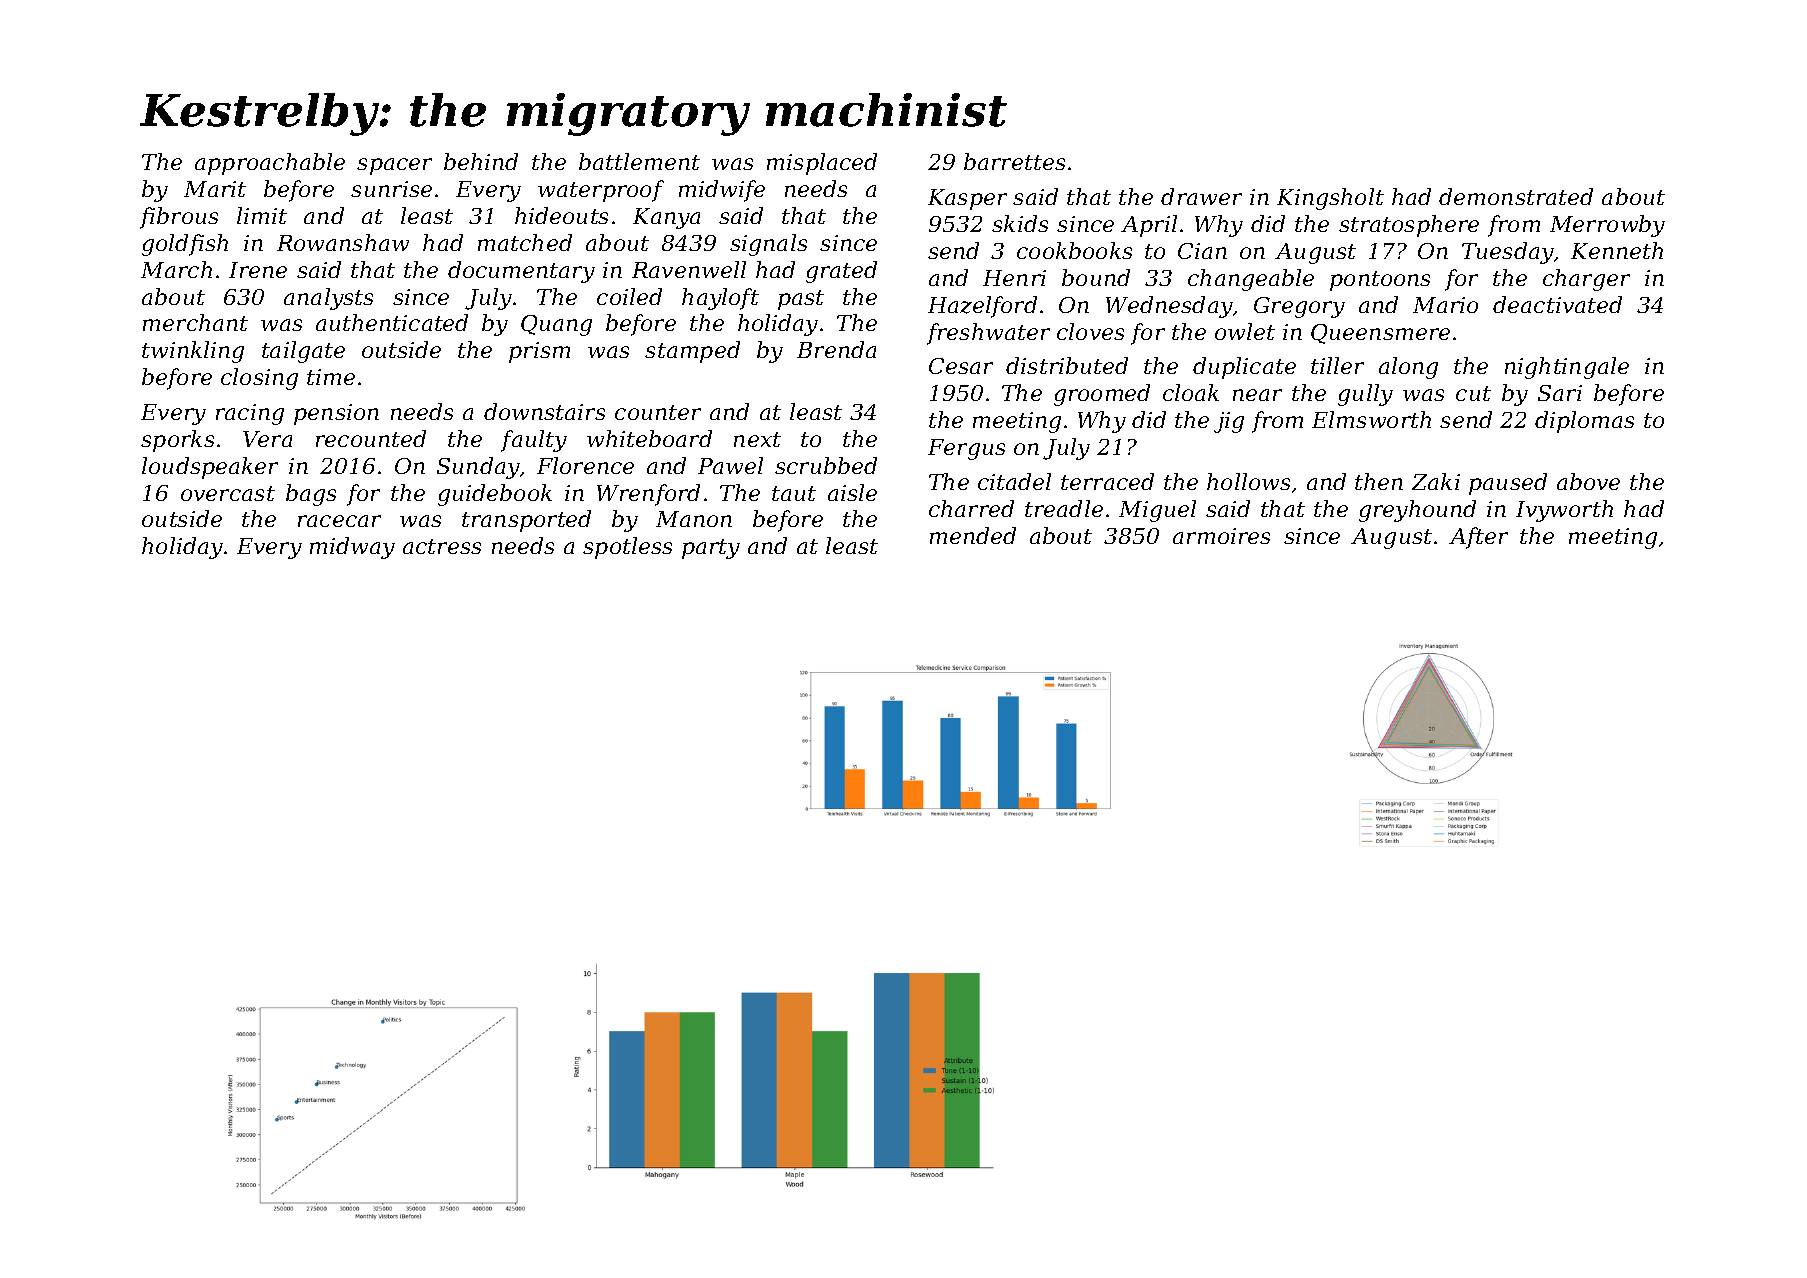 This image has height=1278, width=1807. What do you see at coordinates (689, 269) in the image?
I see `Ravenwell` at bounding box center [689, 269].
